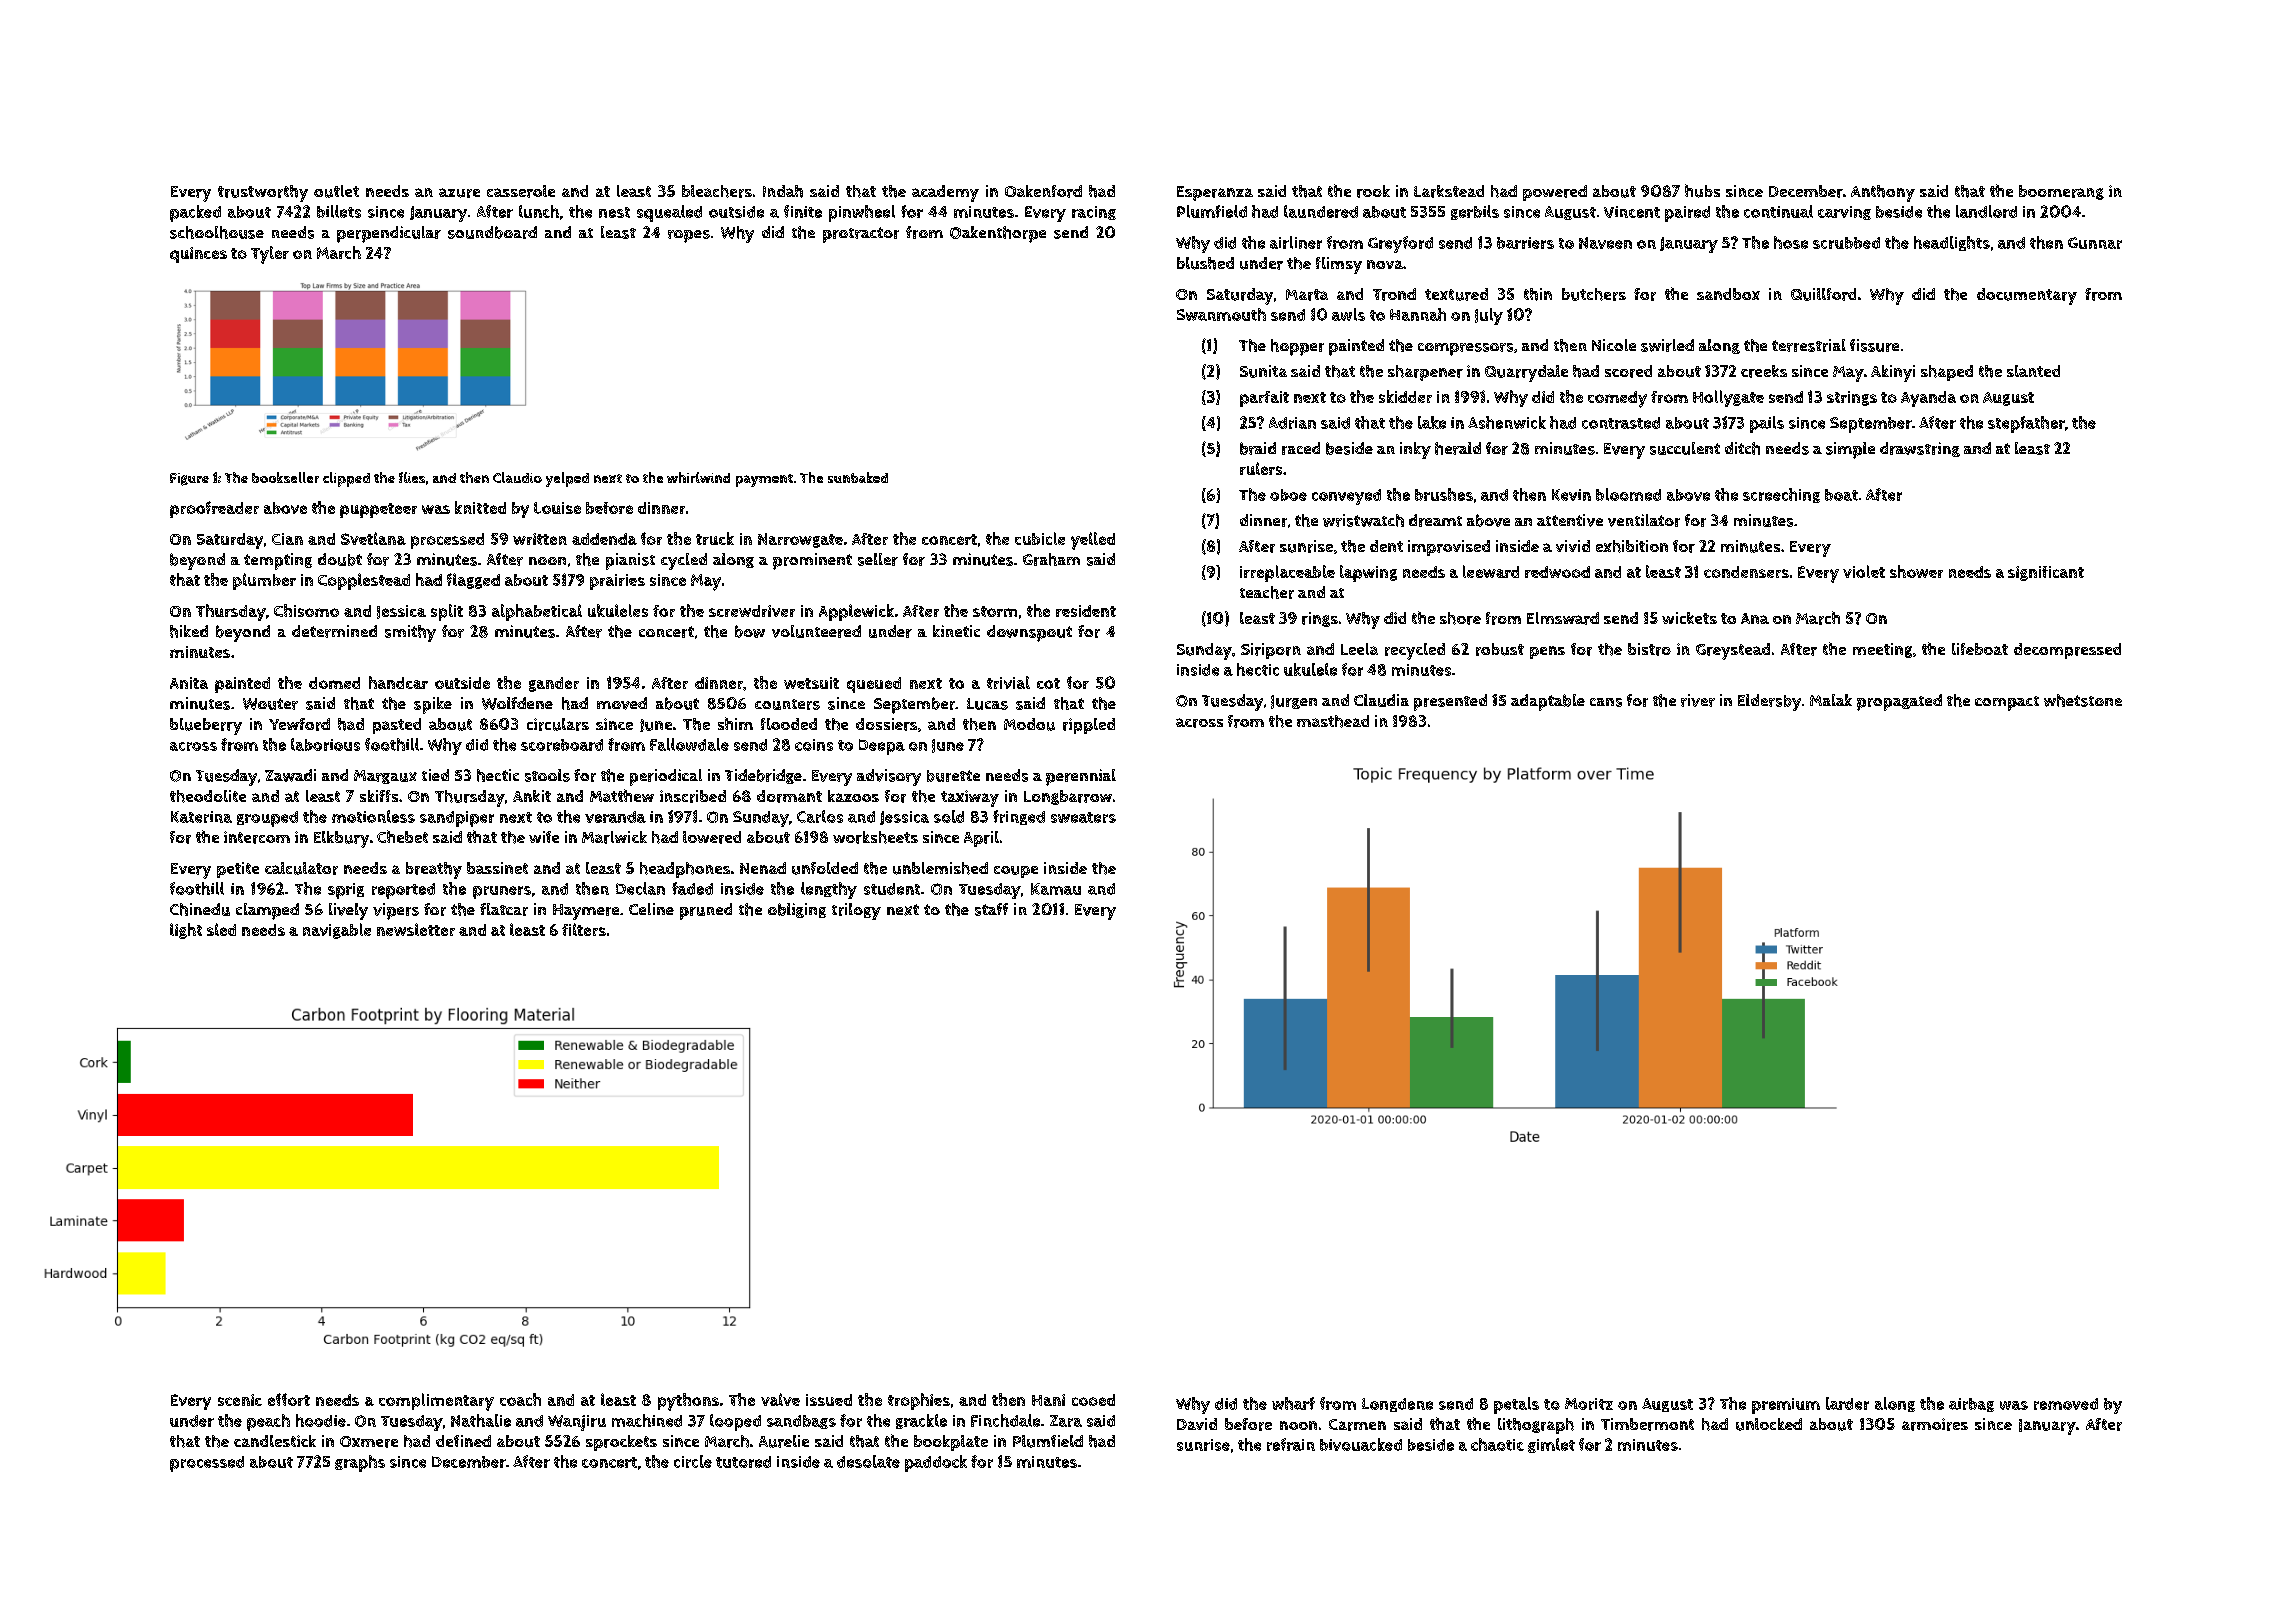 The image size is (2292, 1620). Describe the element at coordinates (221, 929) in the image. I see `sled` at that location.
